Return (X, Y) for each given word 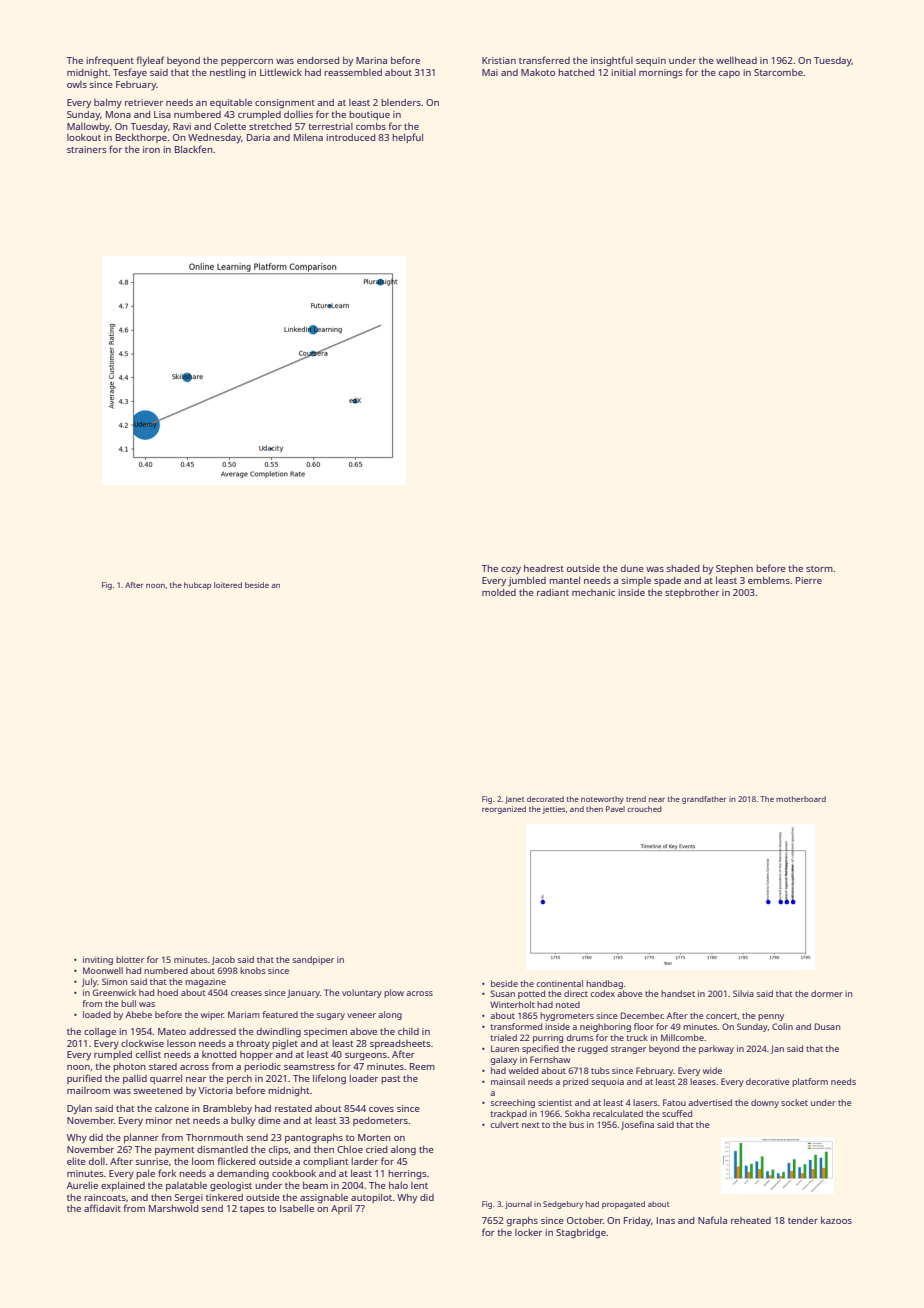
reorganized (504, 810)
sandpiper (313, 960)
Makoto (538, 72)
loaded (97, 1014)
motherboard (801, 799)
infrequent (110, 61)
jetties (553, 810)
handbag (604, 984)
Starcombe (778, 72)
